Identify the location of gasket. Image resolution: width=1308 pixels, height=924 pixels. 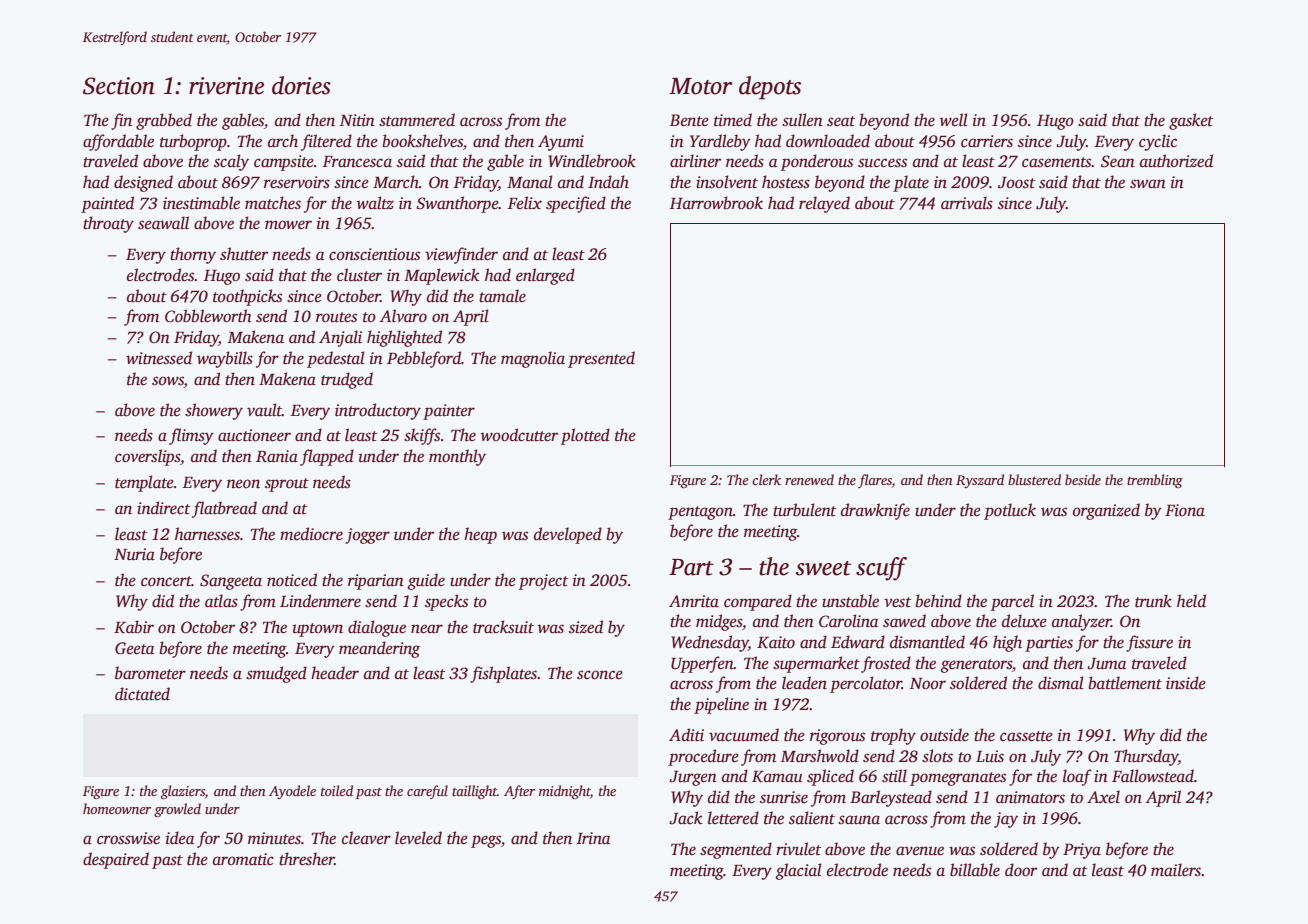
(1191, 121).
